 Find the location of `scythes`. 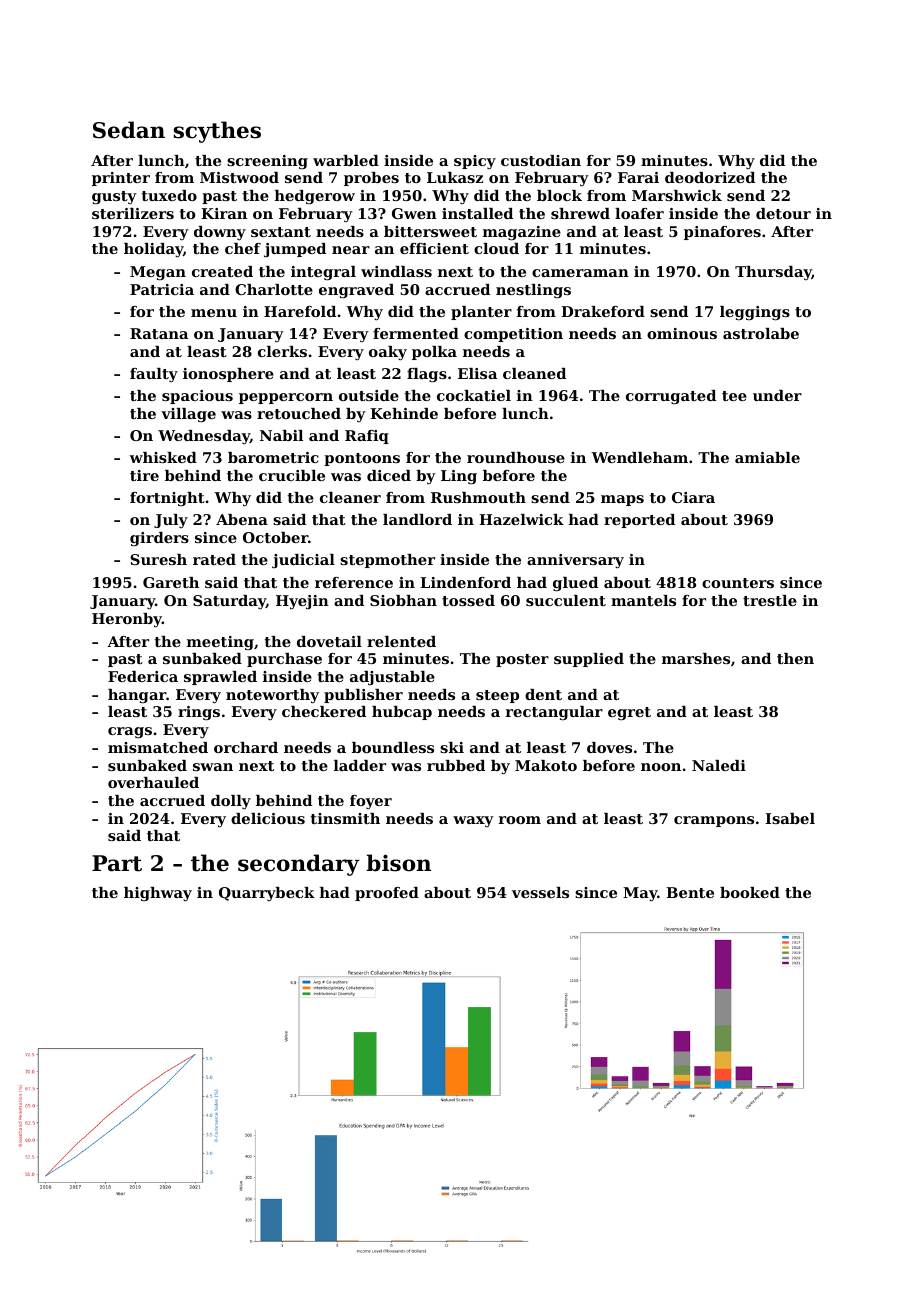

scythes is located at coordinates (217, 132).
